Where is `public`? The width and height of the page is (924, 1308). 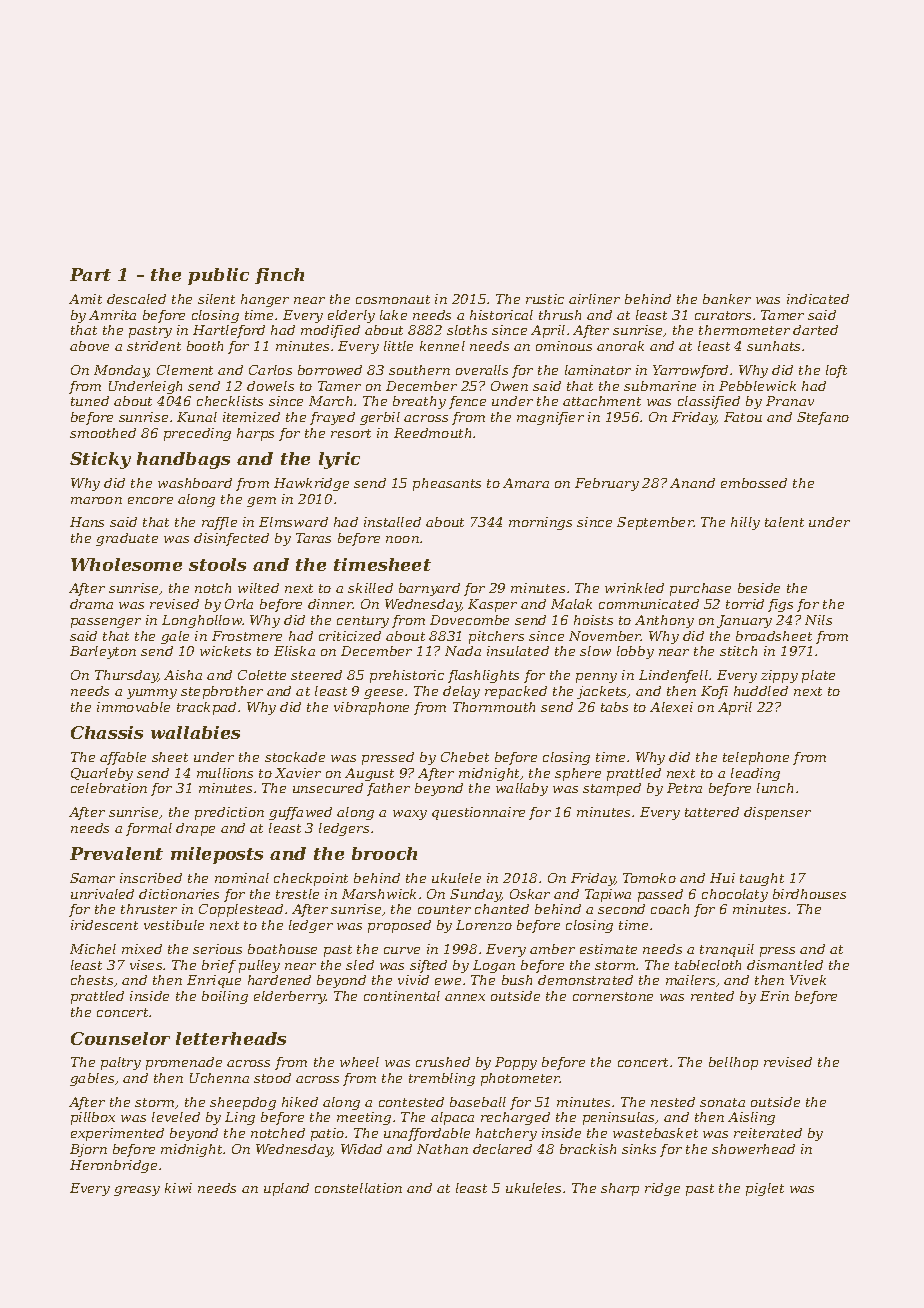
public is located at coordinates (218, 276).
